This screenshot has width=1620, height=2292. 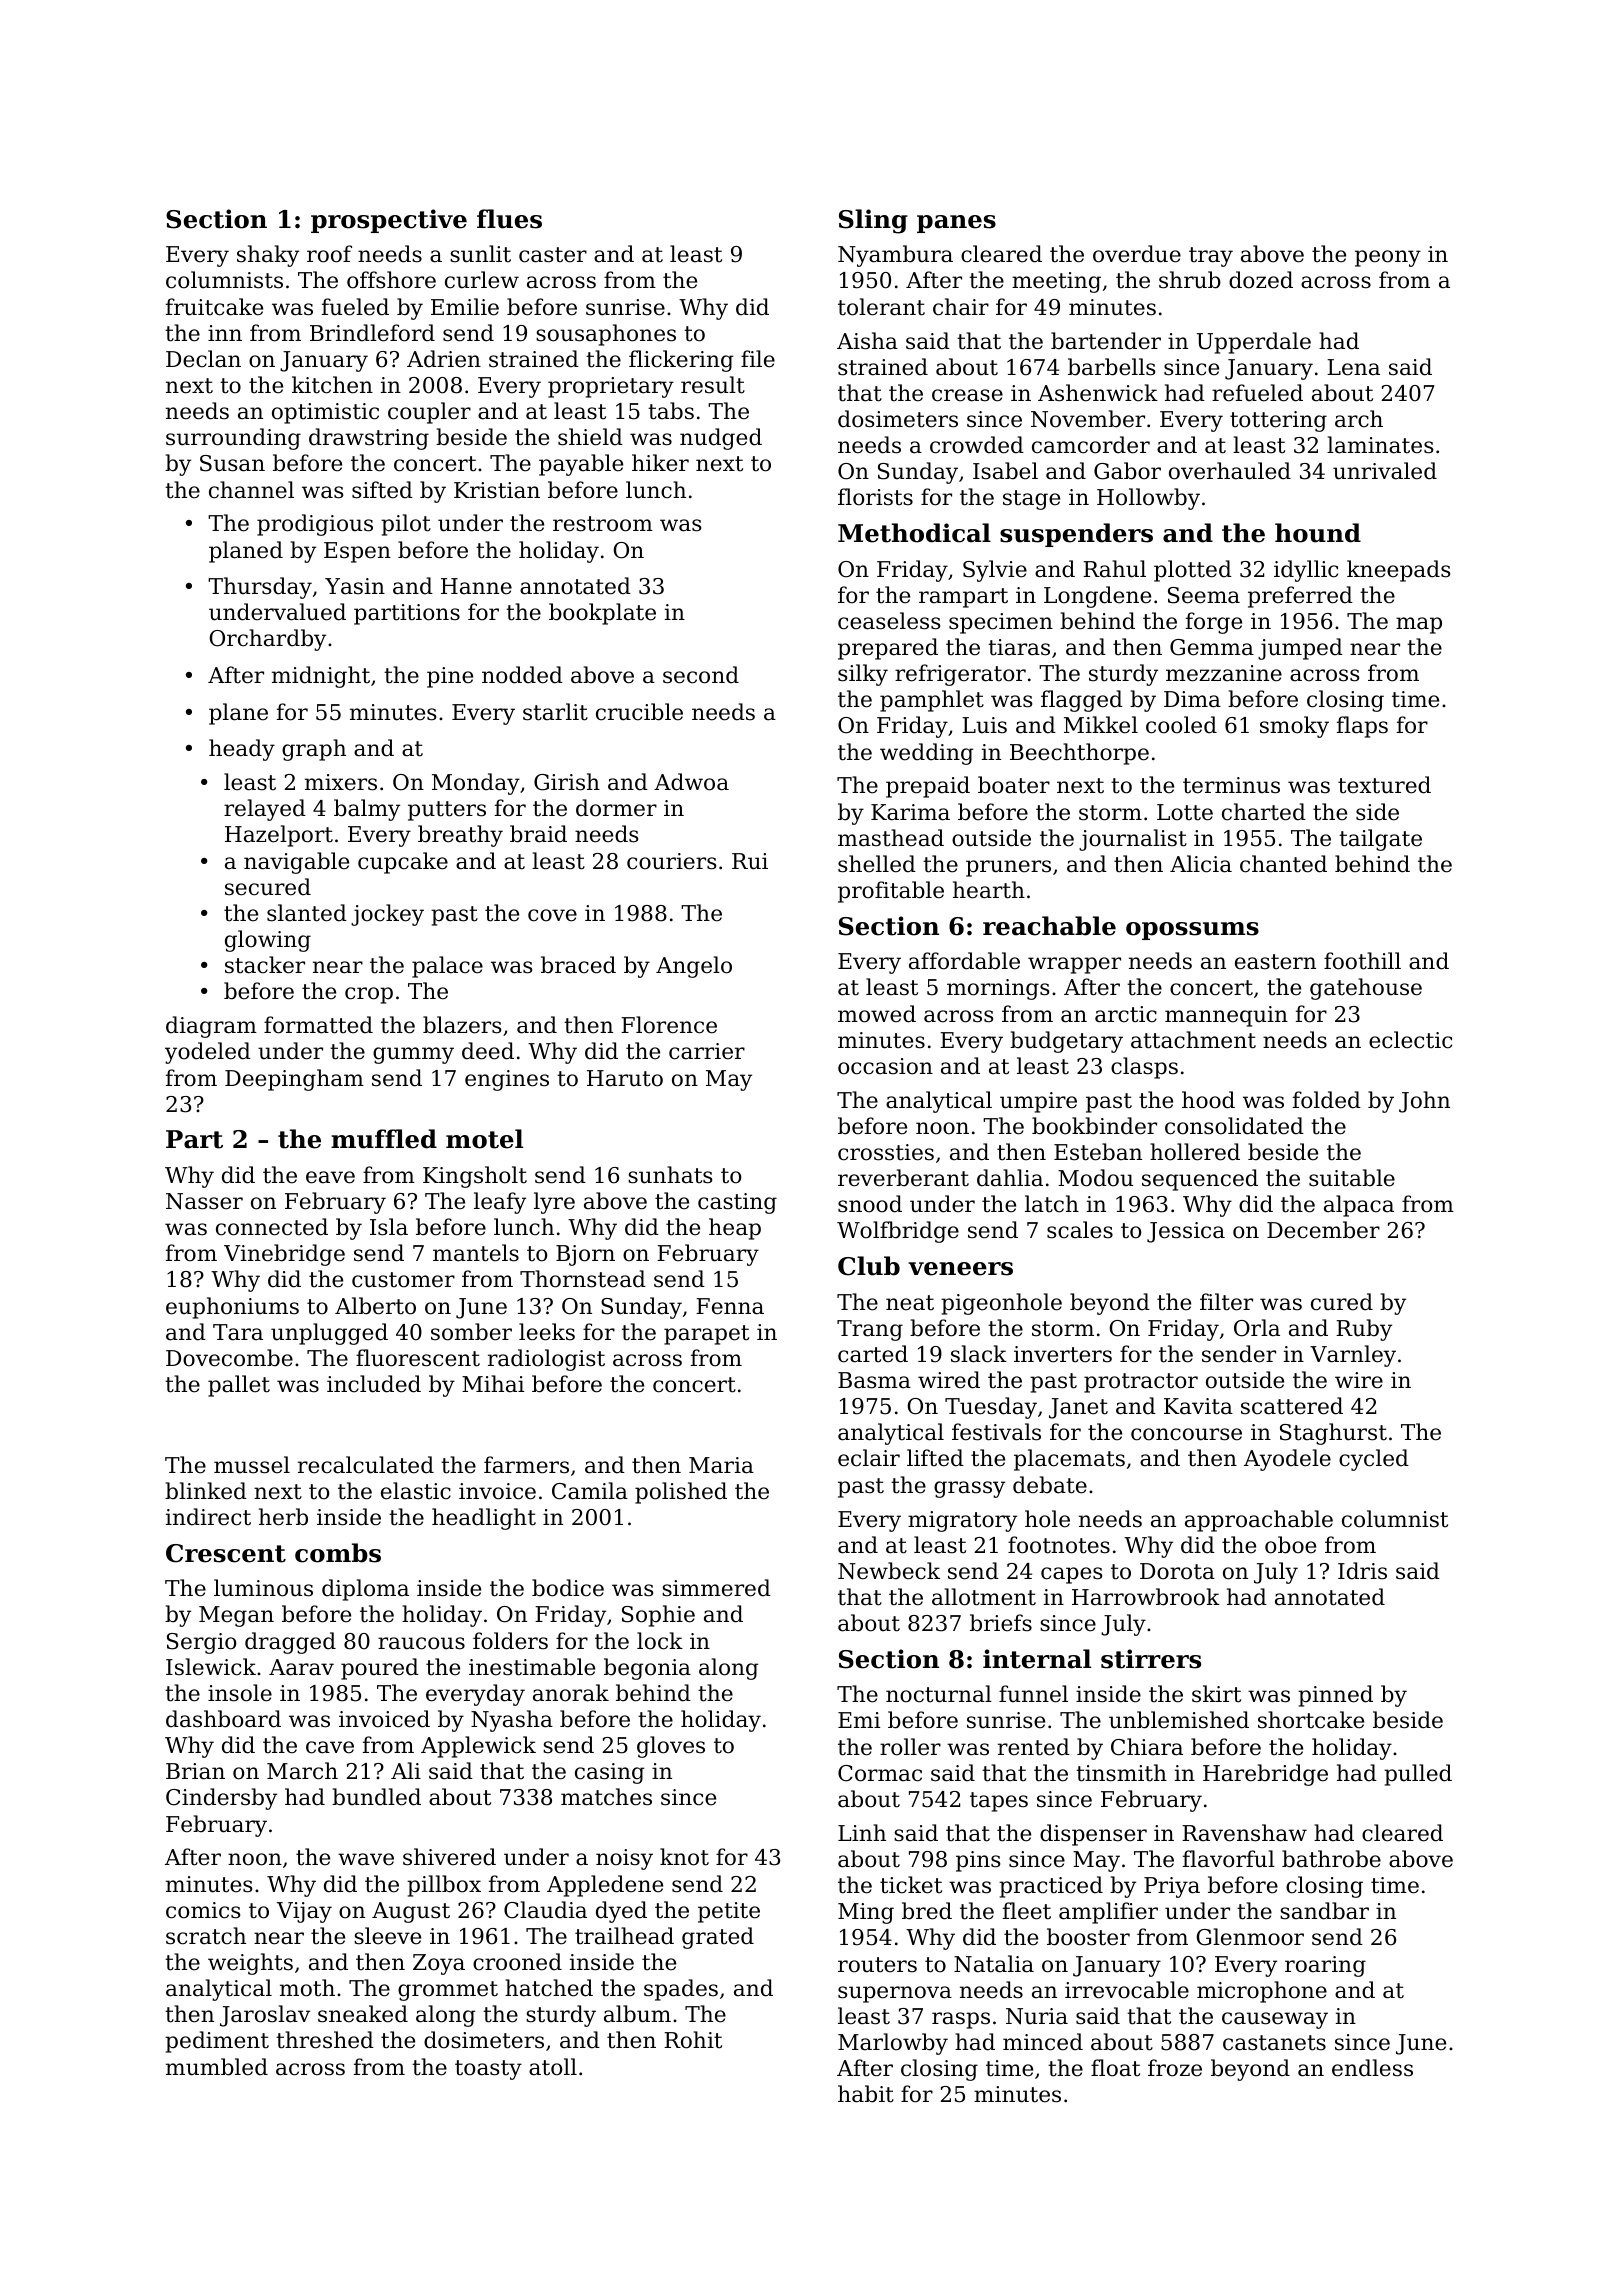 What do you see at coordinates (1353, 367) in the screenshot?
I see `Lena` at bounding box center [1353, 367].
